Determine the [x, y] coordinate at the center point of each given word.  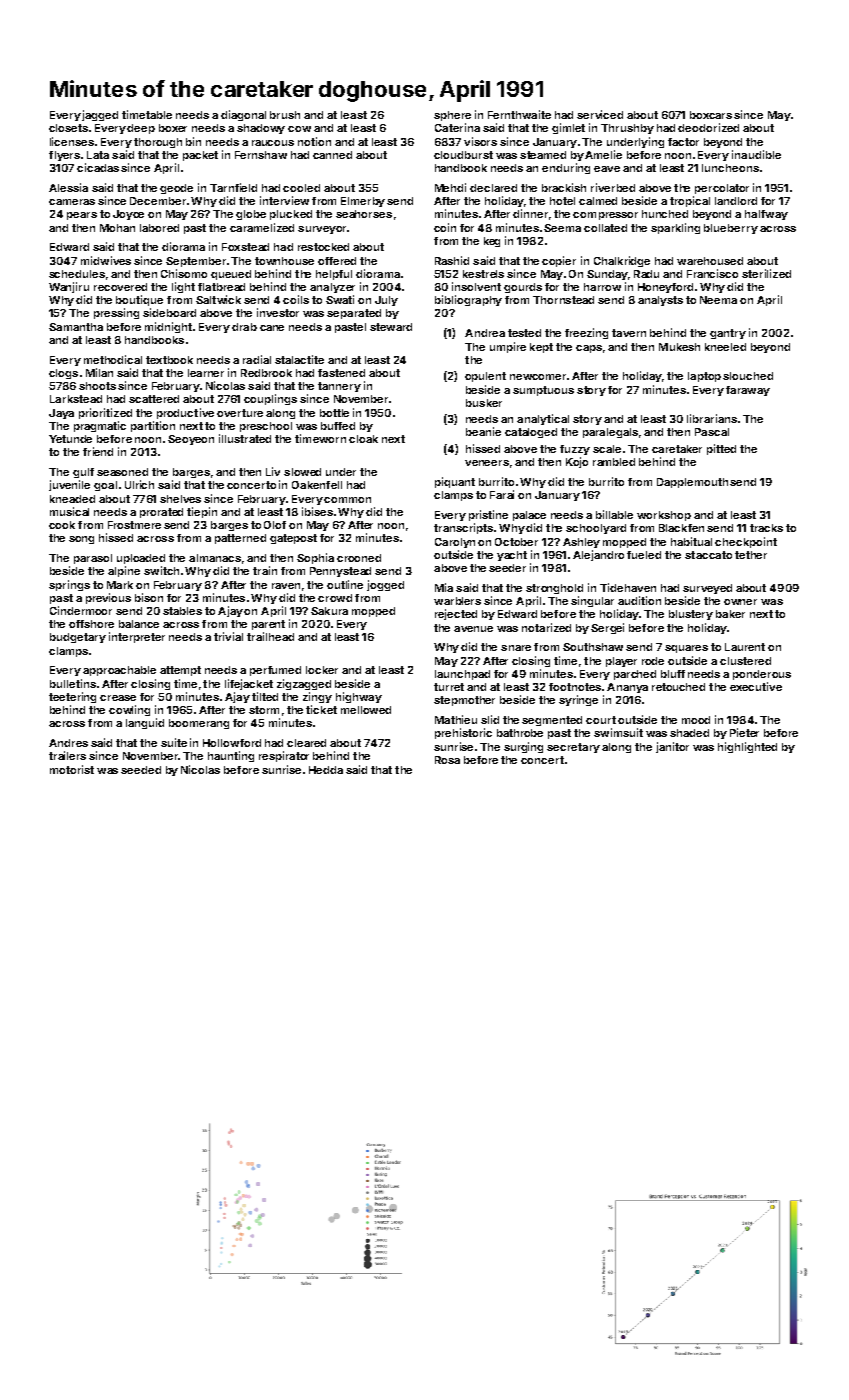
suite [174, 742]
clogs [63, 374]
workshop [664, 516]
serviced [600, 114]
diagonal [243, 115]
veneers [487, 463]
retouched [678, 687]
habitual [691, 541]
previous [108, 598]
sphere [452, 116]
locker [322, 670]
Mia [444, 587]
